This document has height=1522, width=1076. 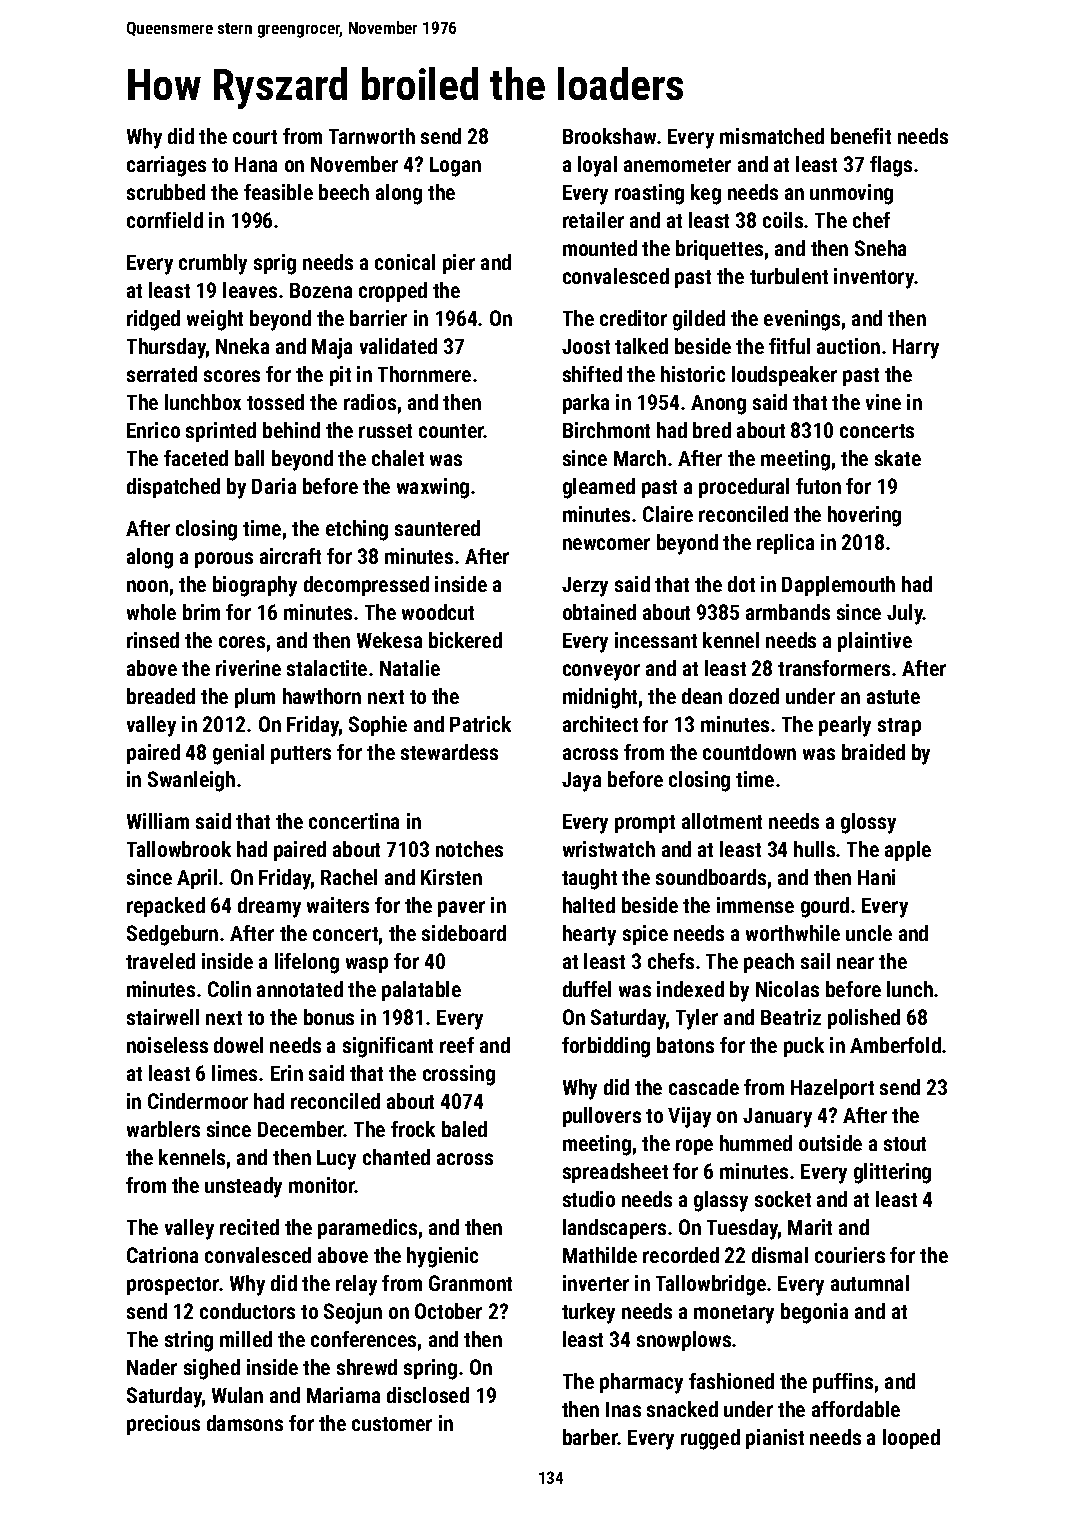 I want to click on pit, so click(x=340, y=376).
